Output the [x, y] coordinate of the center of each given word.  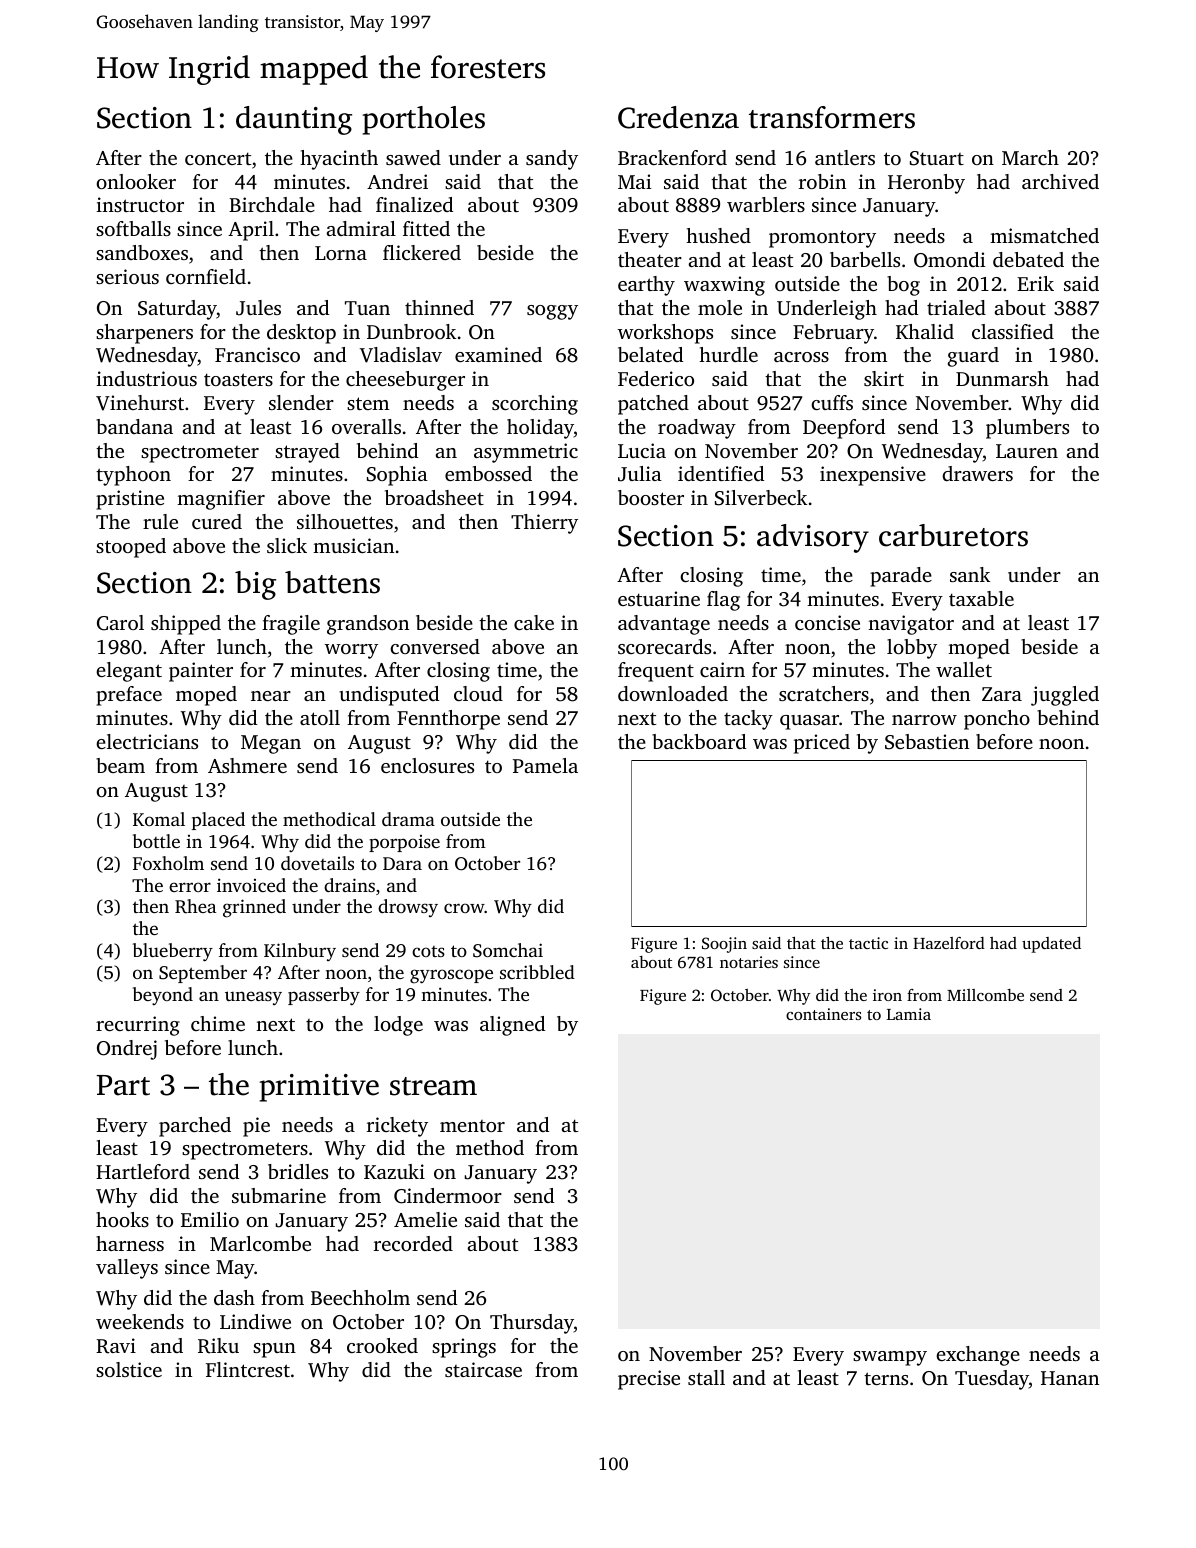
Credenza [678, 117]
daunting [294, 120]
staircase [483, 1369]
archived [1060, 181]
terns [886, 1378]
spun [274, 1350]
